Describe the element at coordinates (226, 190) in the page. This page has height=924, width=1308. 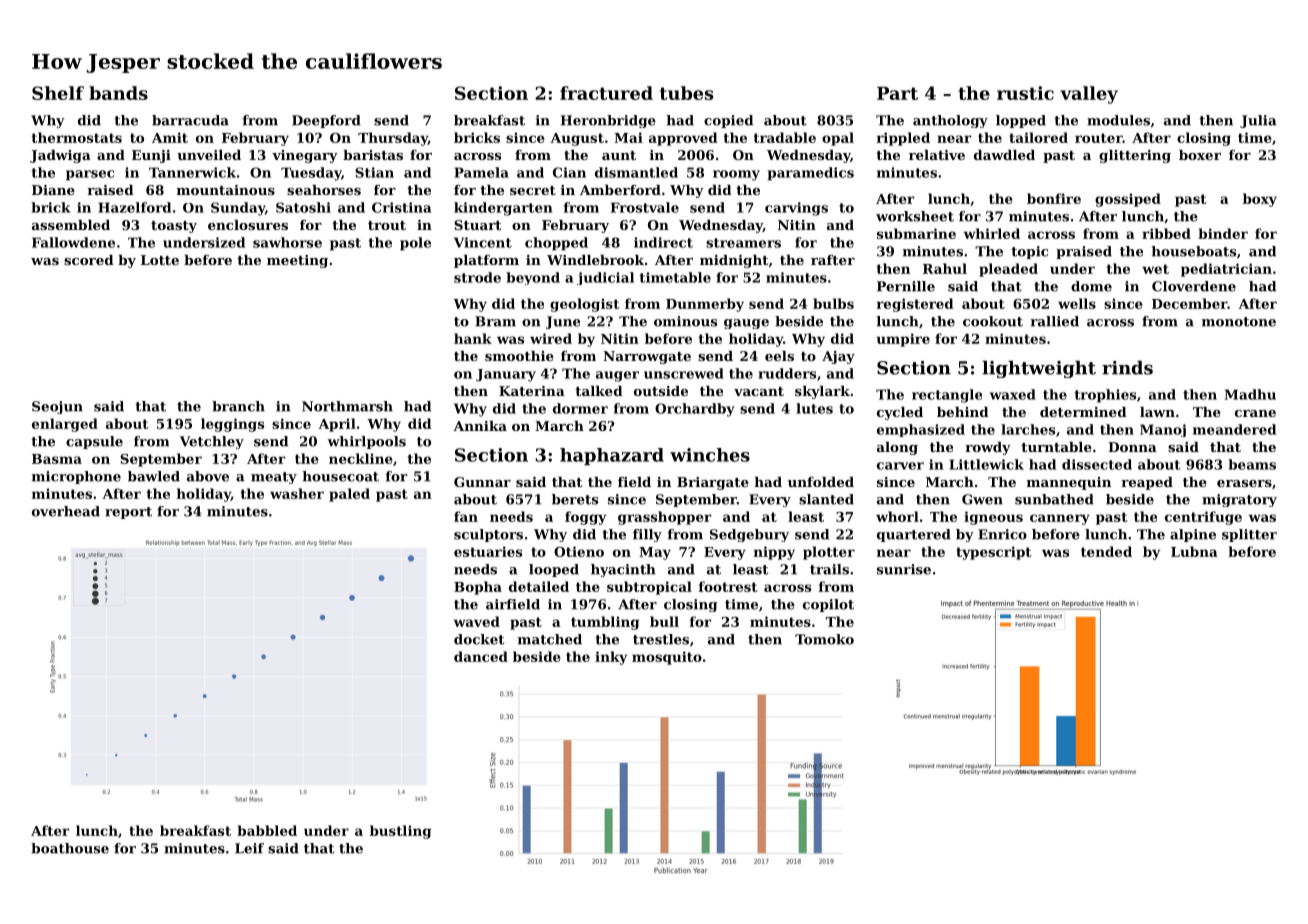
I see `mountainous` at that location.
